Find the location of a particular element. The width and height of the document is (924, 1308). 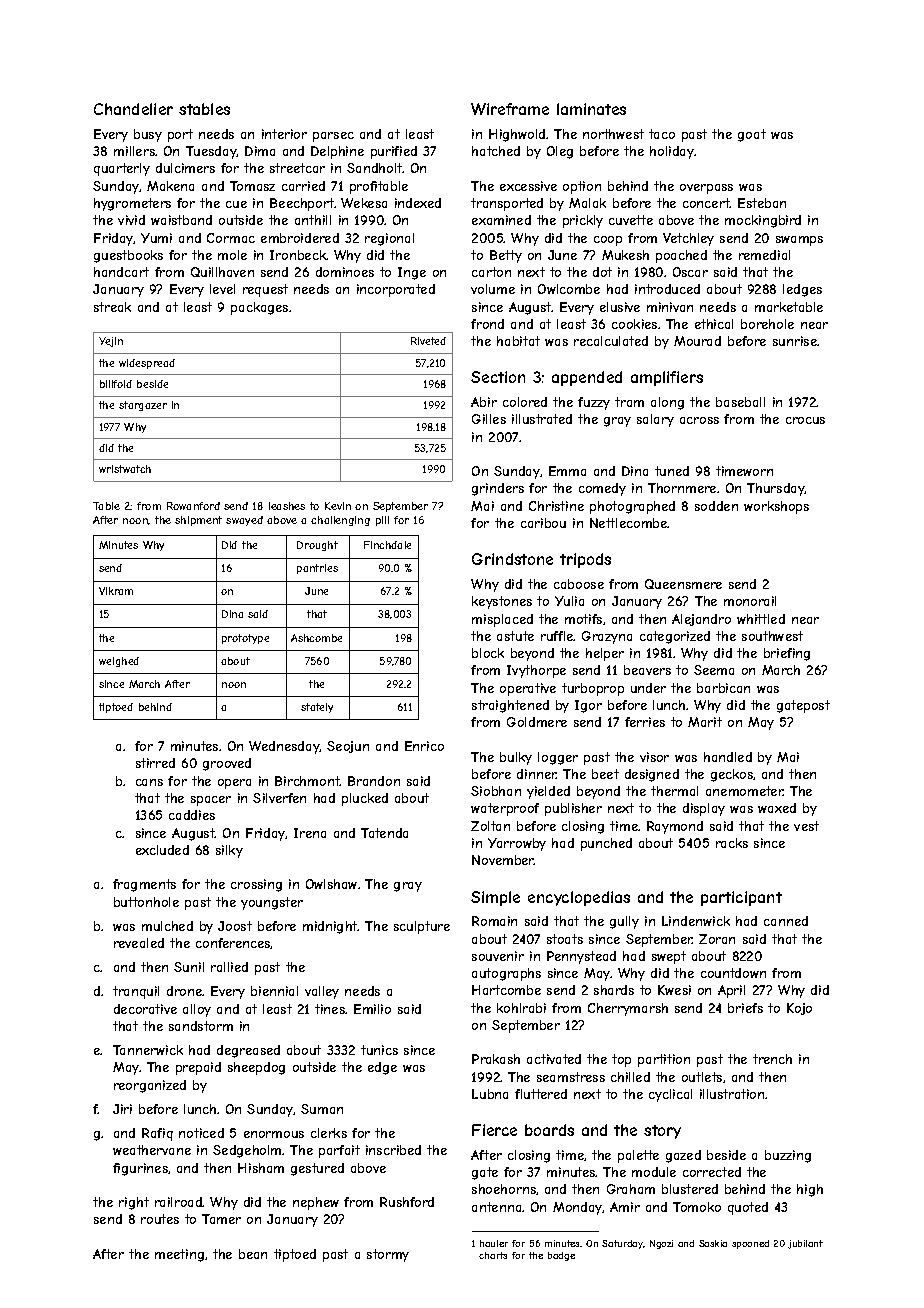

meeting is located at coordinates (179, 1255).
